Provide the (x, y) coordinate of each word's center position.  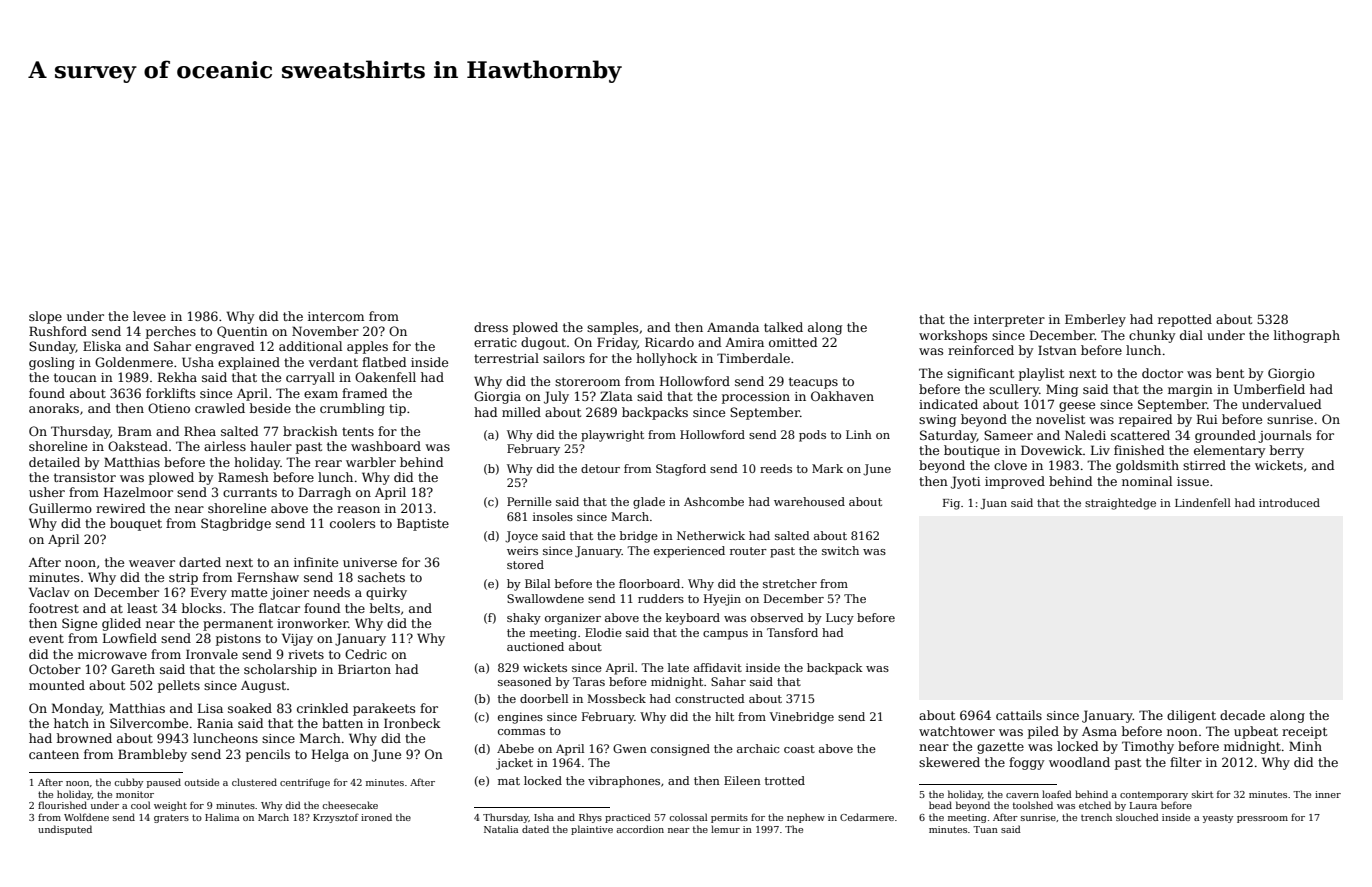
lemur (725, 829)
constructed (710, 698)
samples (612, 328)
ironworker (312, 623)
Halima (222, 817)
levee (149, 316)
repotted (1185, 320)
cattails (1019, 715)
